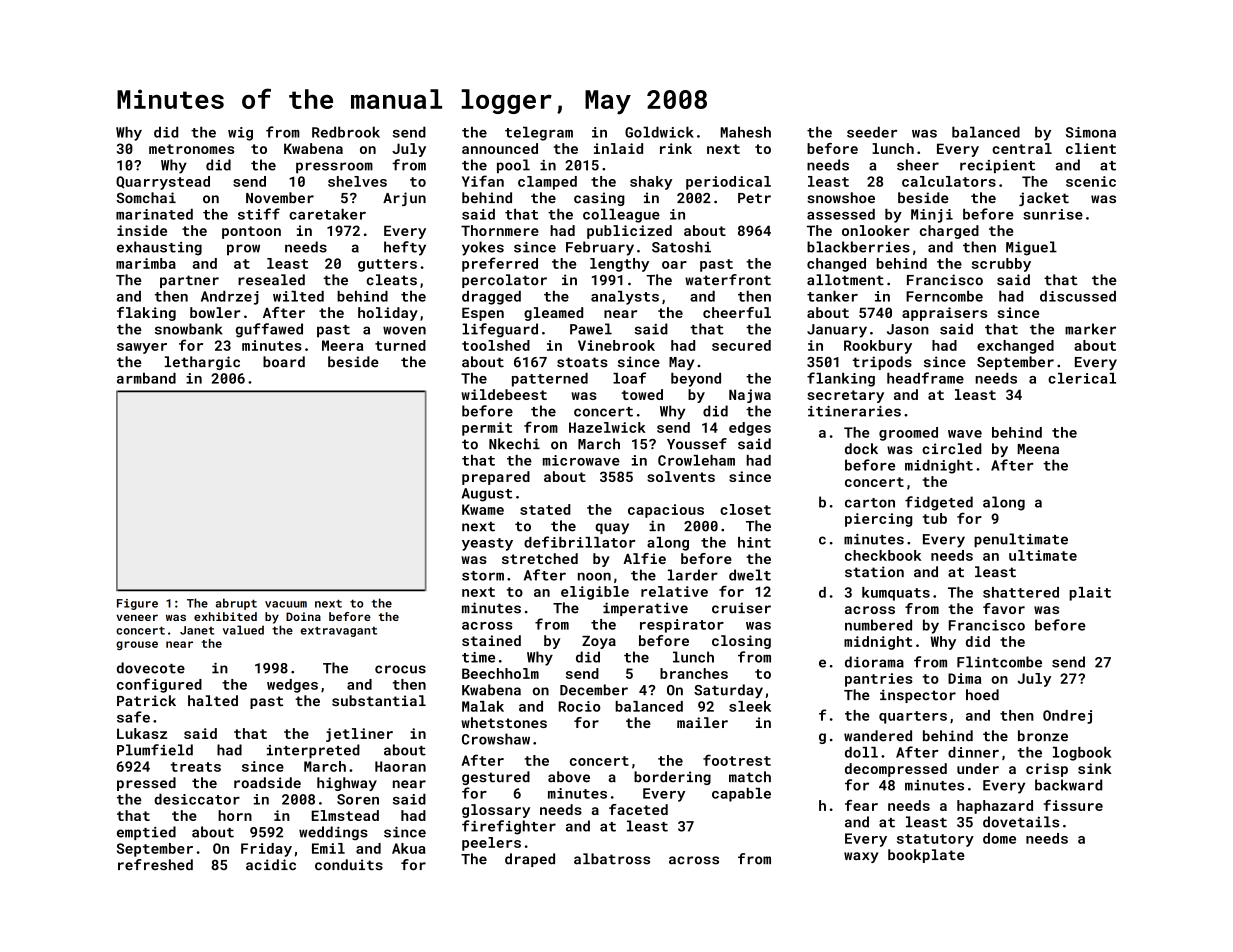 The height and width of the image is (952, 1233). What do you see at coordinates (303, 616) in the image?
I see `Doina` at bounding box center [303, 616].
